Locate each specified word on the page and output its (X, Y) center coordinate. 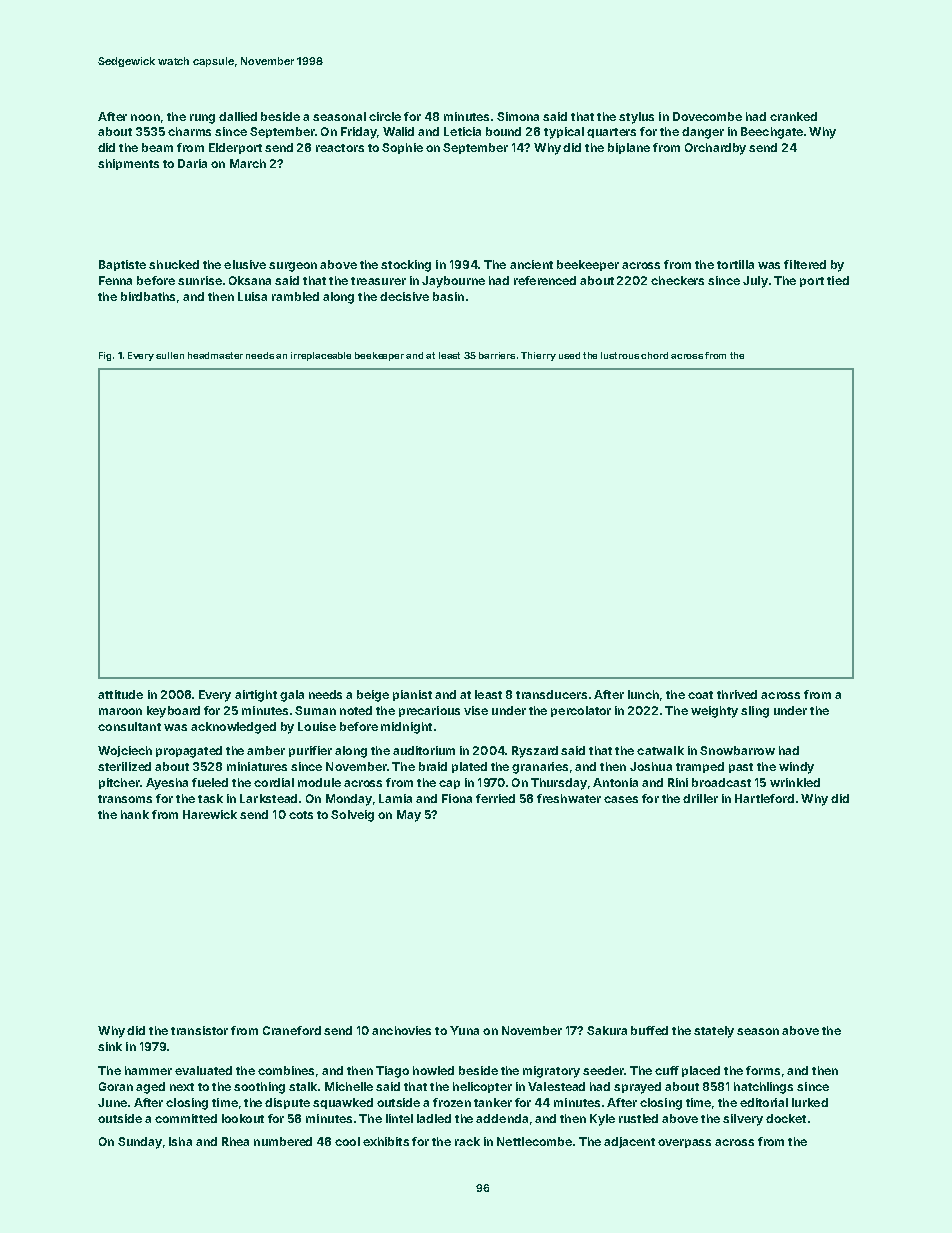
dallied (238, 116)
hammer (148, 1070)
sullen (170, 355)
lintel (399, 1118)
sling (755, 712)
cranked (793, 116)
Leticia (462, 131)
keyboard (173, 712)
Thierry (538, 356)
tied (838, 280)
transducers (551, 694)
